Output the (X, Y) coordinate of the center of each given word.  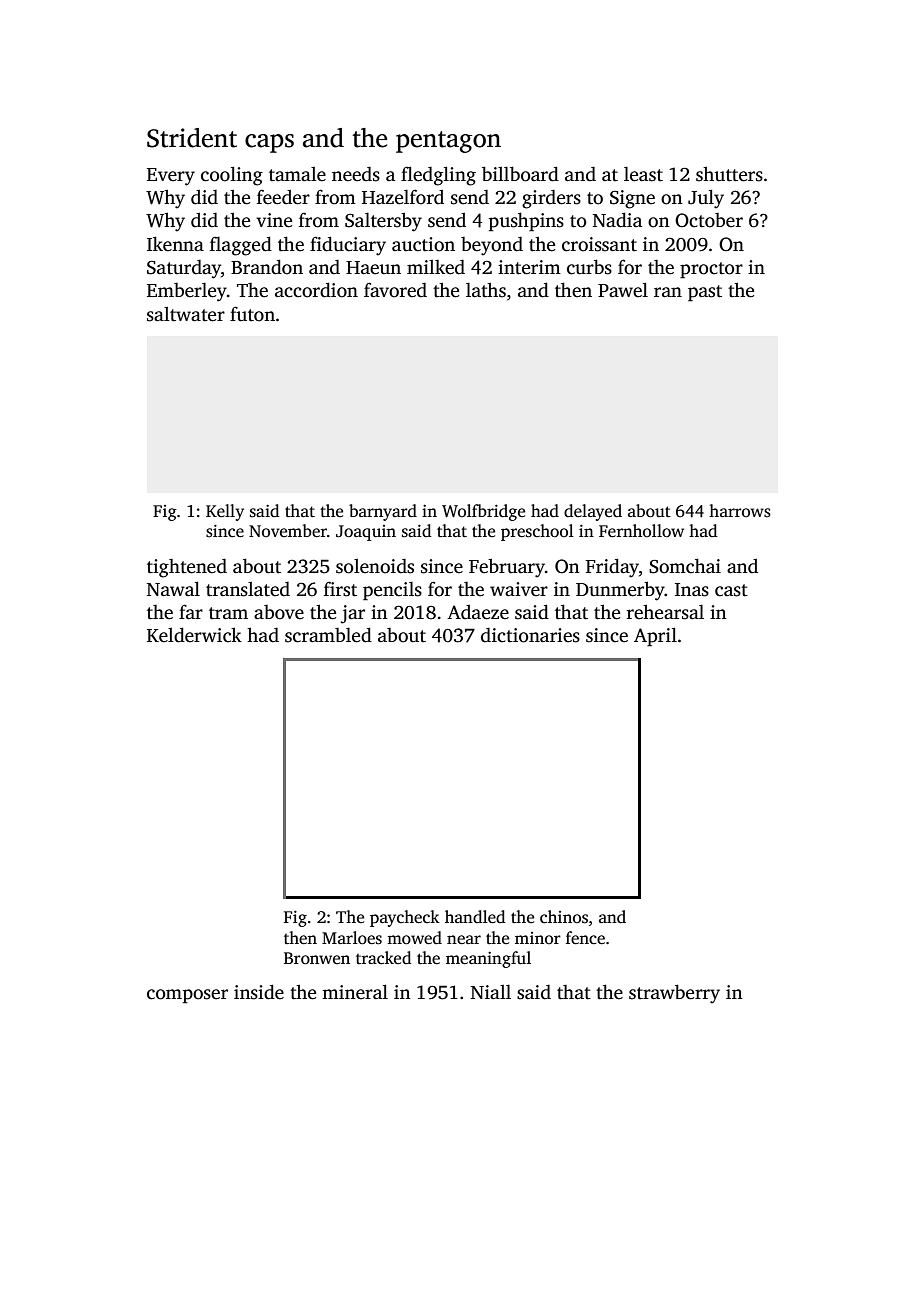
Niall (491, 992)
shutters (729, 174)
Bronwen (317, 958)
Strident (192, 138)
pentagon (448, 142)
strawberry (674, 994)
